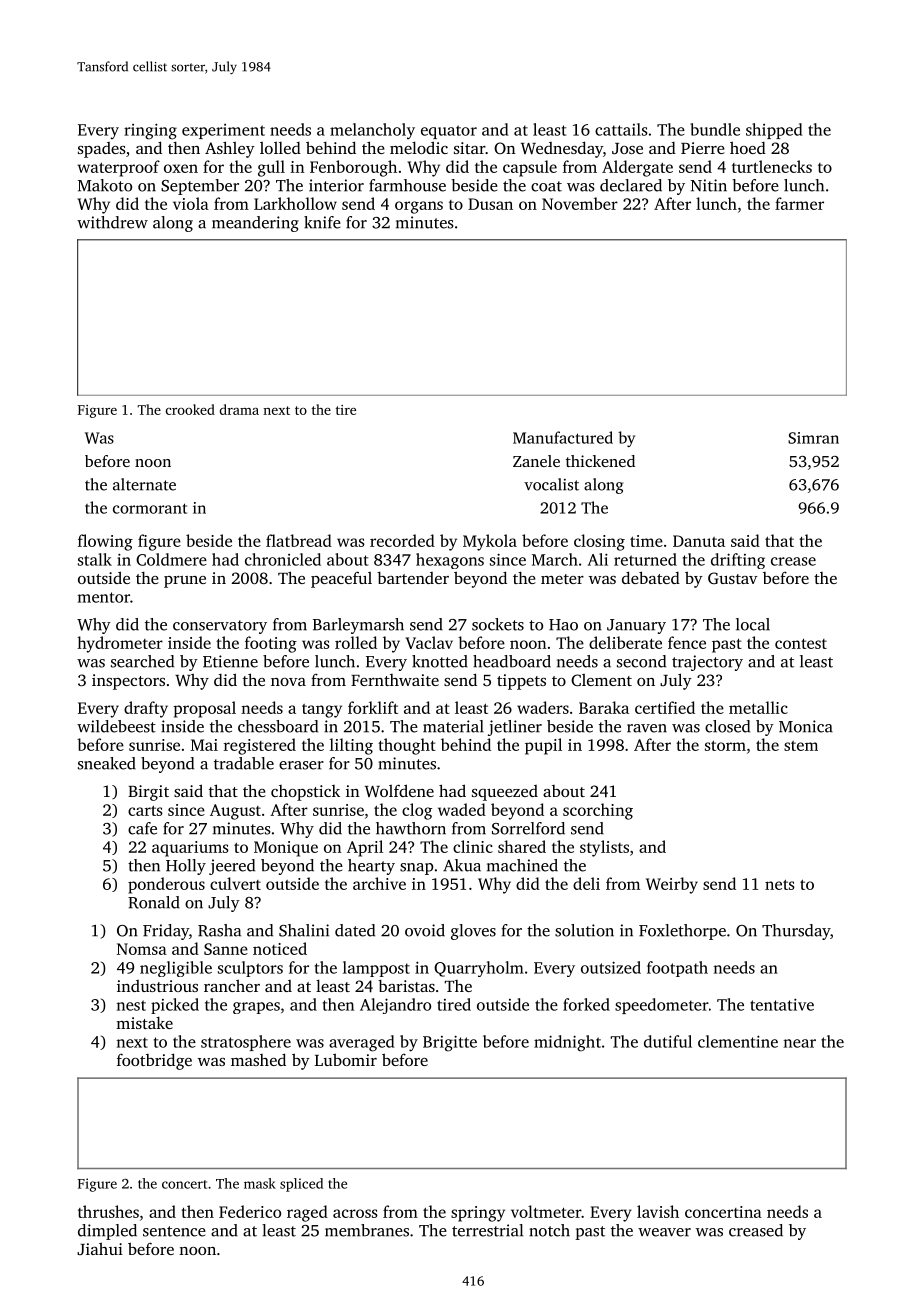 This screenshot has height=1308, width=924. I want to click on November, so click(580, 203).
